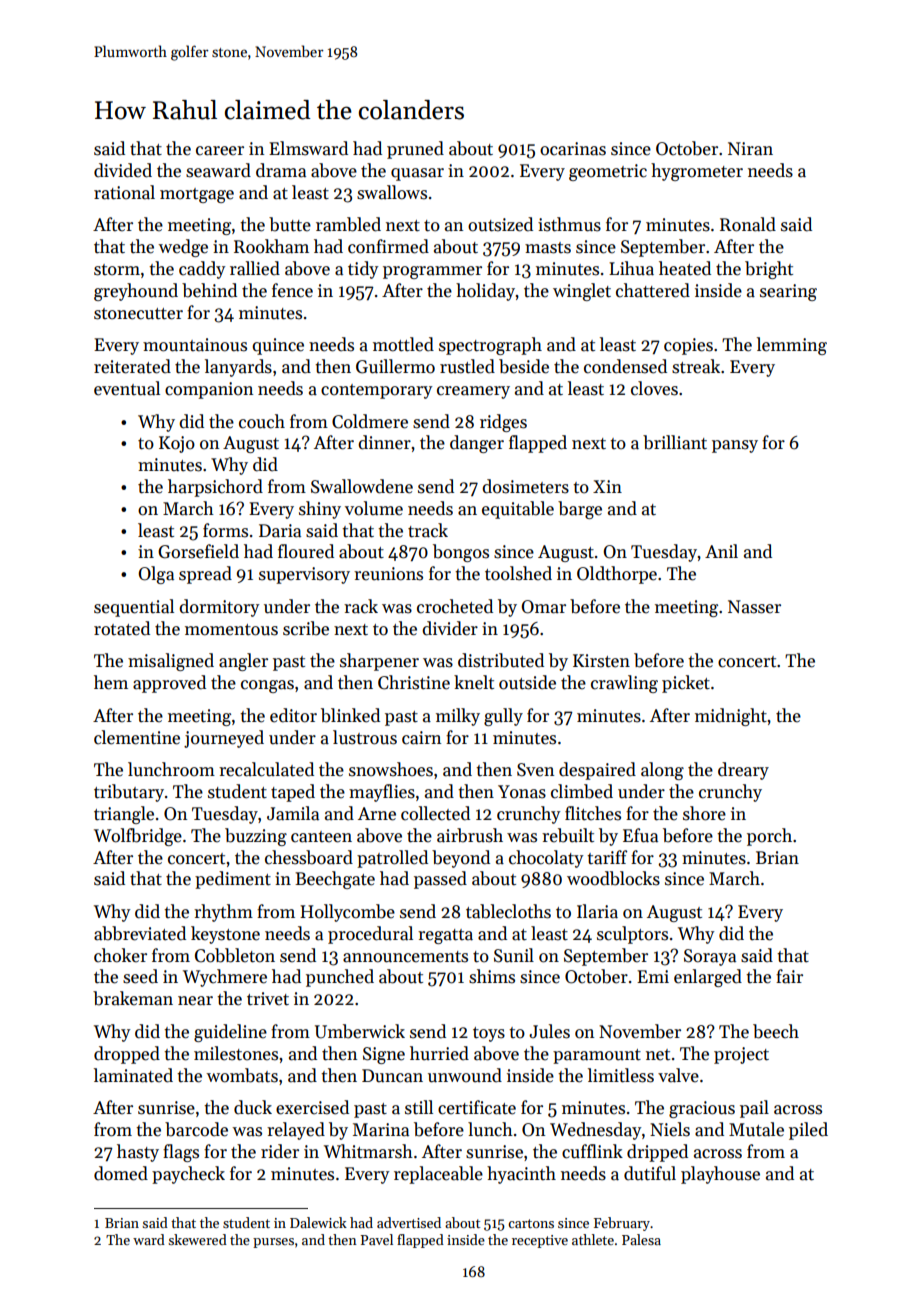  What do you see at coordinates (414, 682) in the document?
I see `Christine` at bounding box center [414, 682].
